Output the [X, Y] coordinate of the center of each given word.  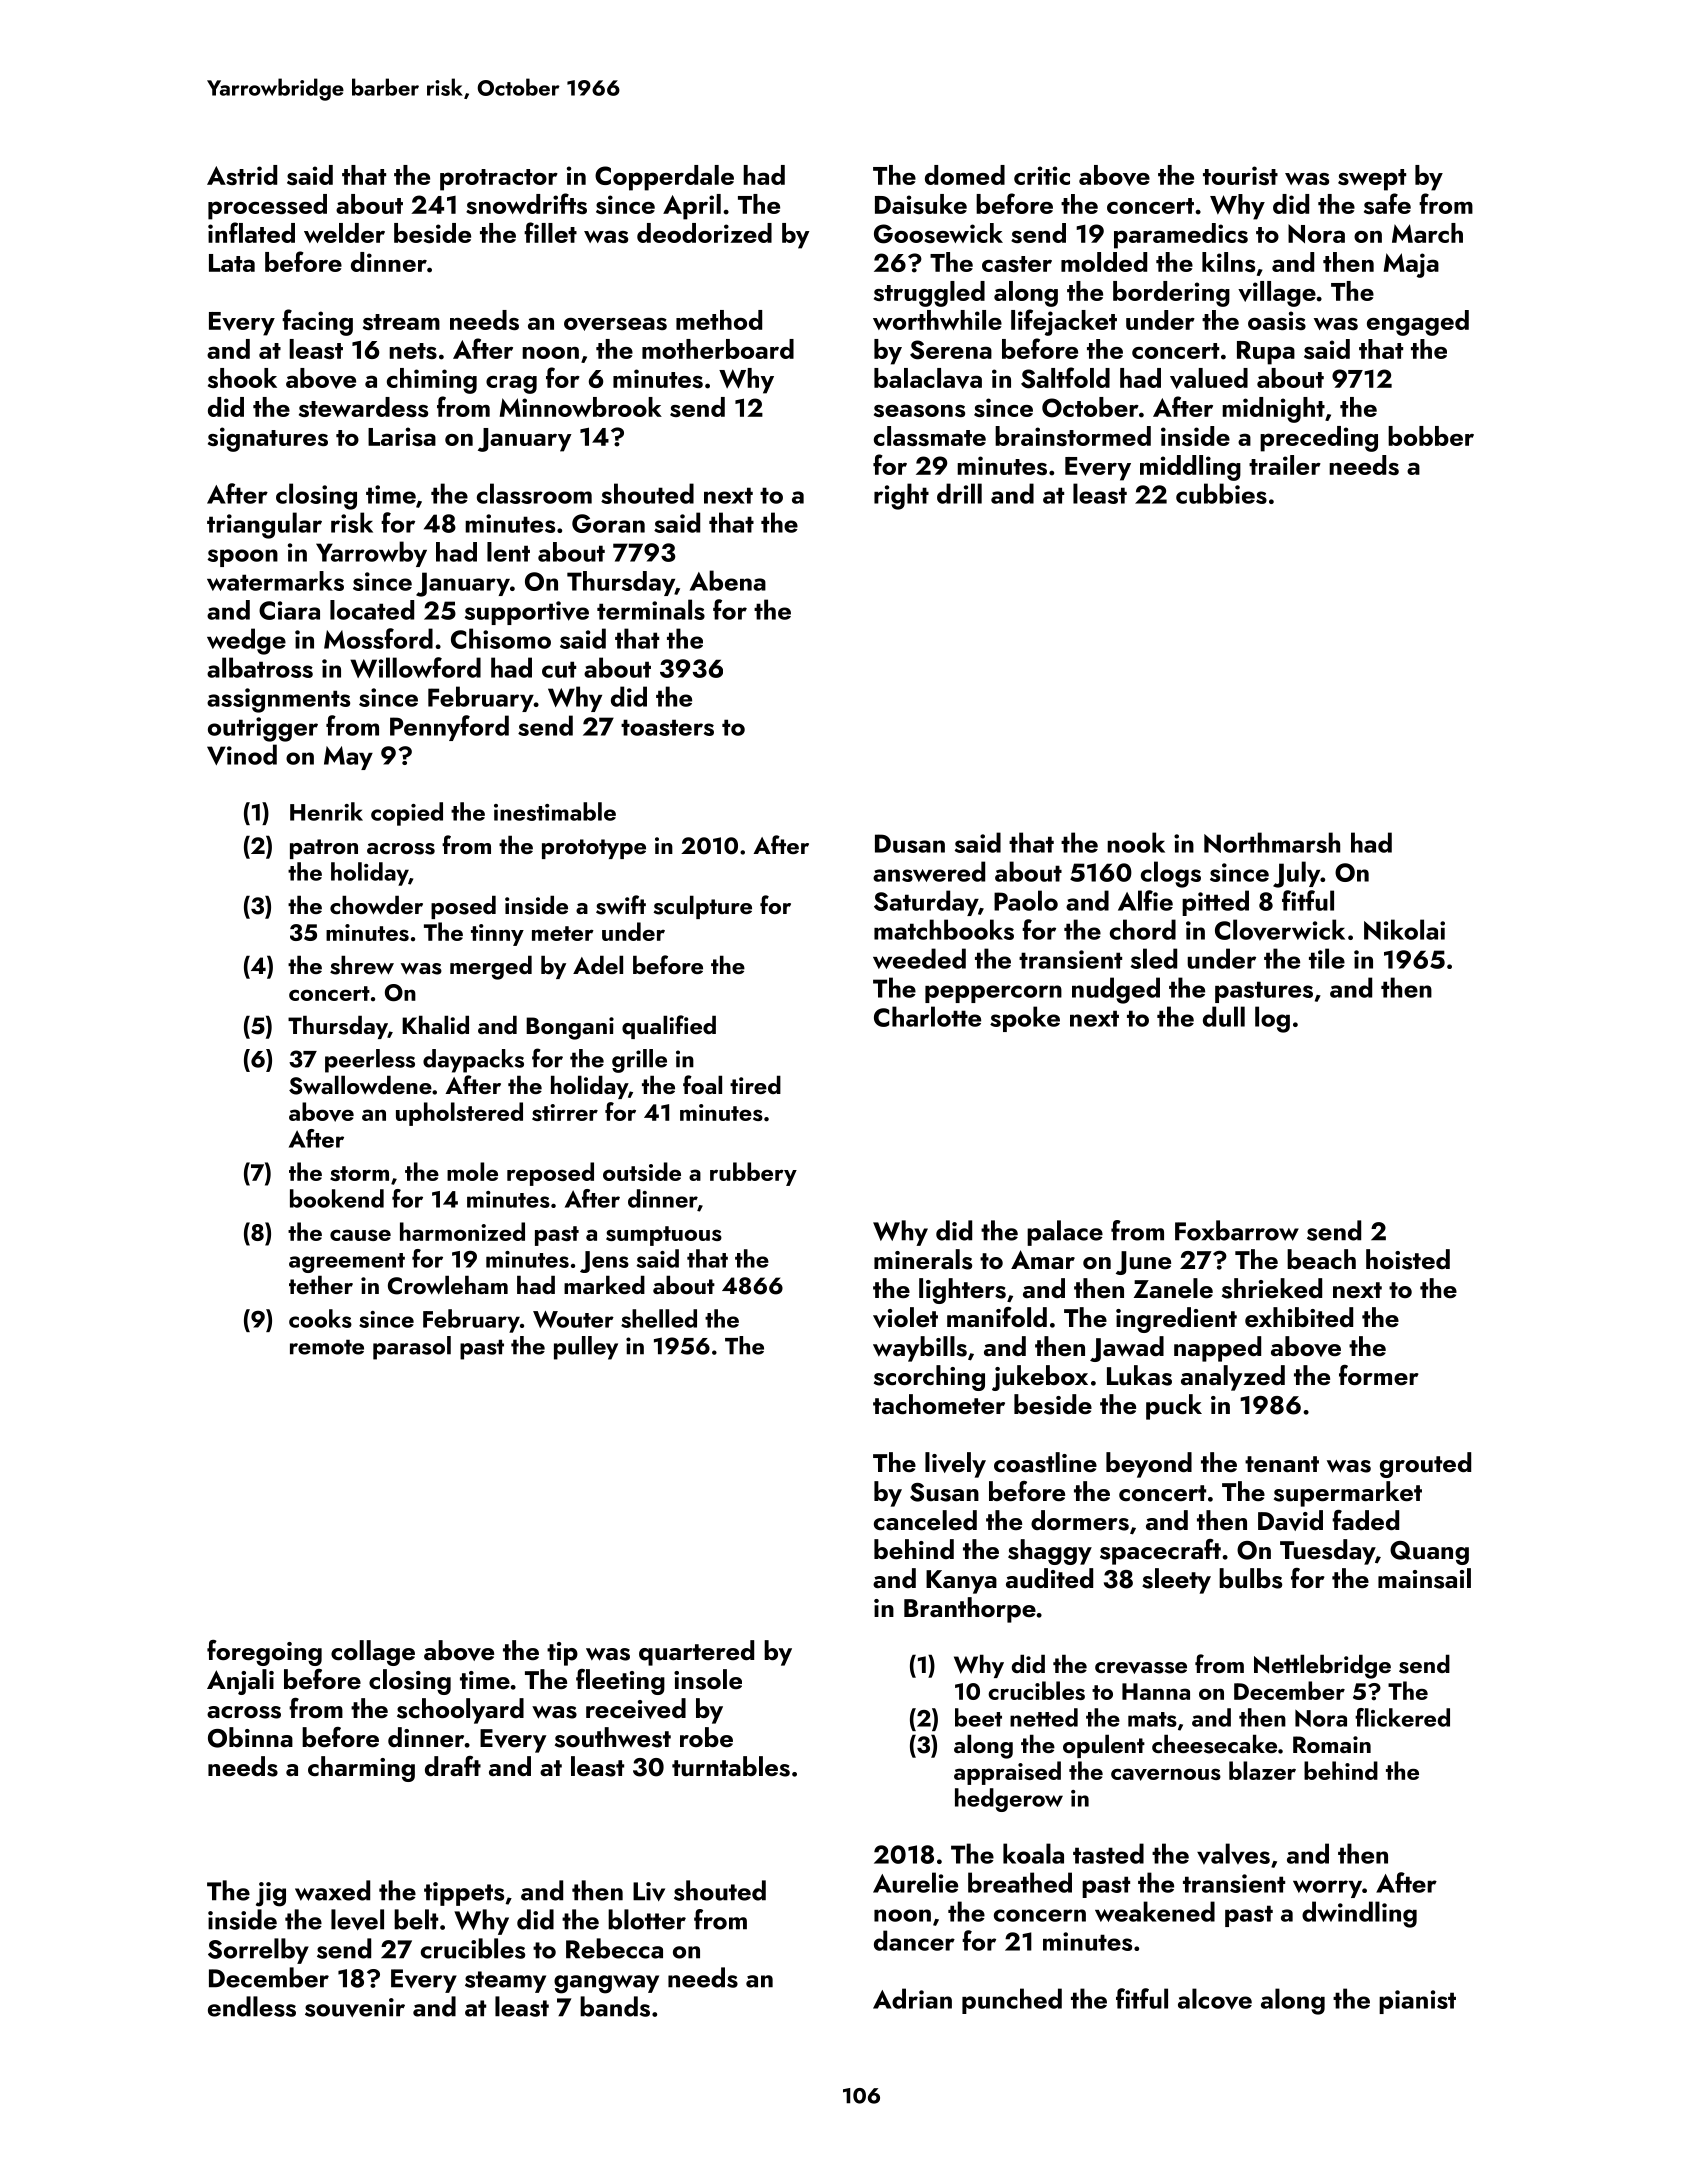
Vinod [242, 754]
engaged [1418, 323]
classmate [930, 436]
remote [327, 1347]
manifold [997, 1317]
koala [1033, 1853]
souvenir [355, 2007]
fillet [550, 232]
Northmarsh [1272, 842]
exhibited [1299, 1317]
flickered [1402, 1717]
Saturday [926, 903]
